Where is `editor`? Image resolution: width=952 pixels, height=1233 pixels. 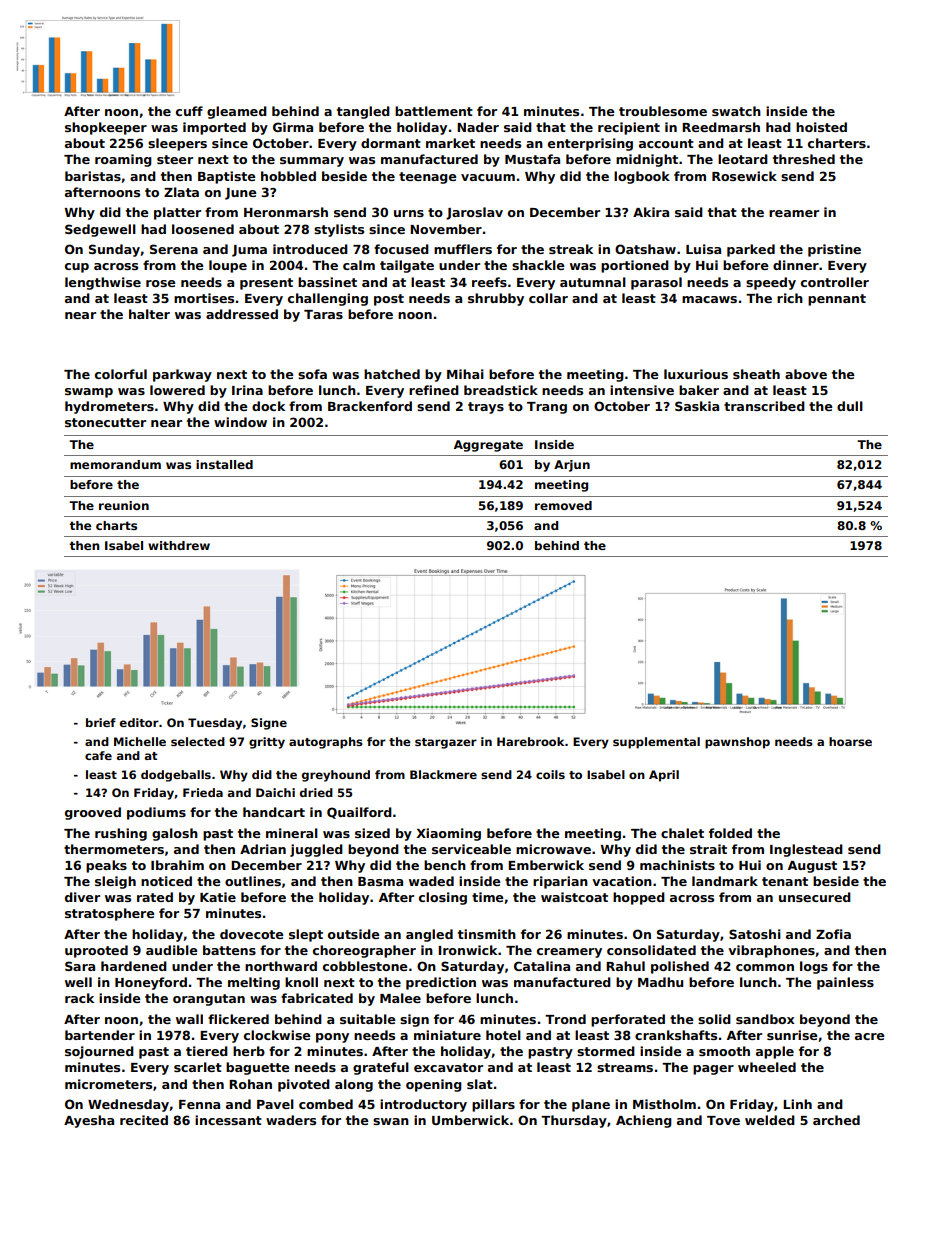
editor is located at coordinates (139, 722).
